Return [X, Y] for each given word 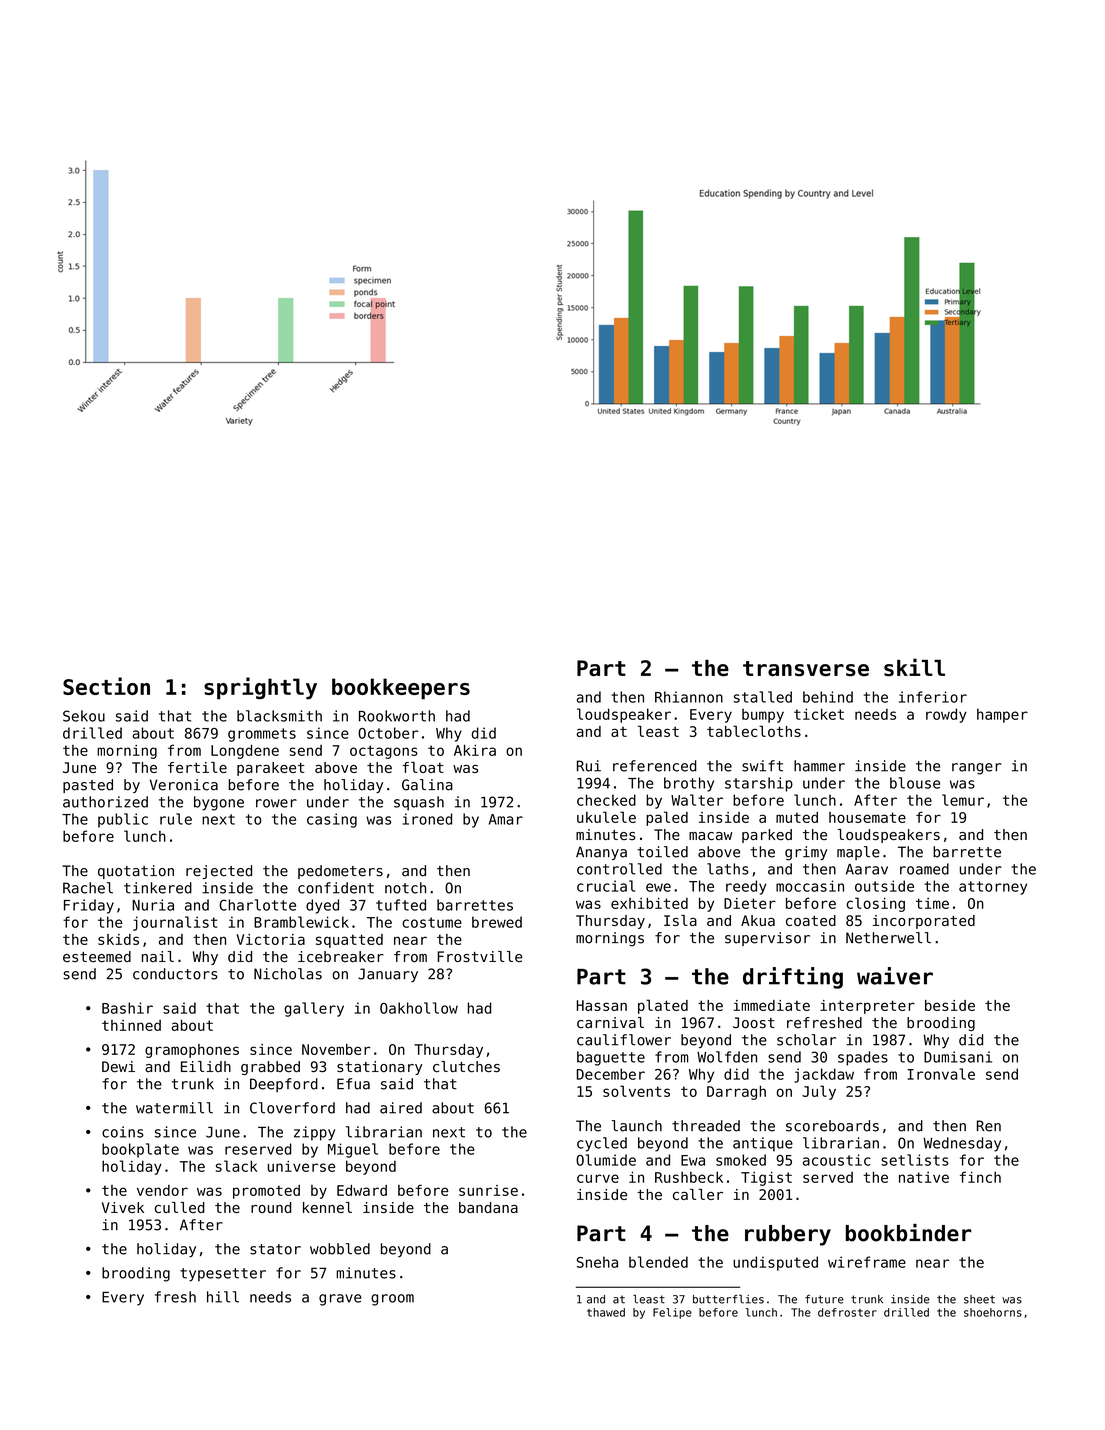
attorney [993, 888]
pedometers [340, 872]
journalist [175, 923]
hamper [1002, 715]
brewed [497, 922]
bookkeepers [401, 689]
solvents [636, 1091]
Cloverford [292, 1108]
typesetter [223, 1275]
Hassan [602, 1005]
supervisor [767, 939]
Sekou [84, 716]
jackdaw [824, 1075]
